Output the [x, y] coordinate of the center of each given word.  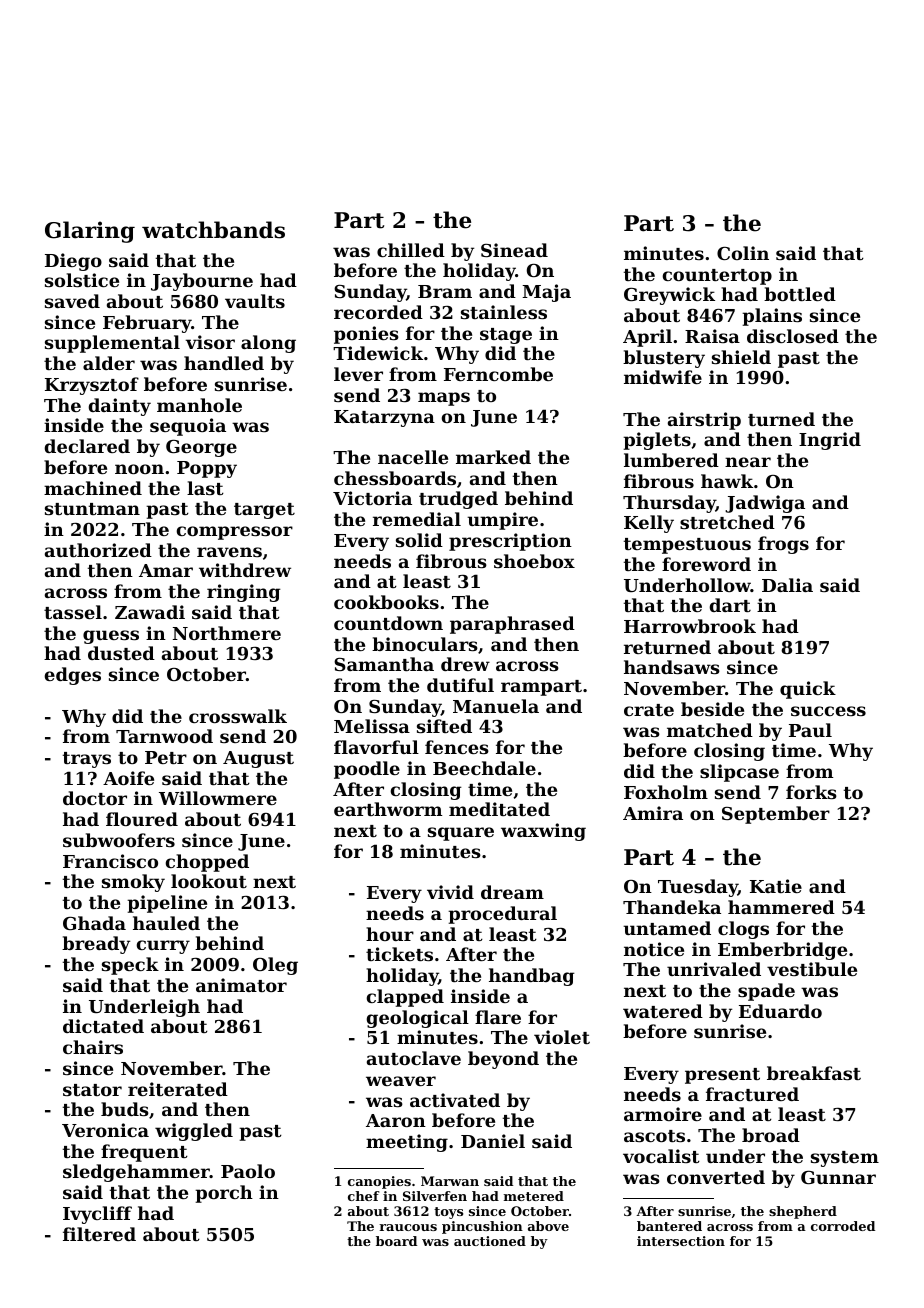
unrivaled [714, 969]
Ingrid [830, 441]
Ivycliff [97, 1215]
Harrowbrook [690, 626]
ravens [229, 552]
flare [498, 1017]
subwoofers [119, 840]
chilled [411, 250]
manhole [199, 405]
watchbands [213, 230]
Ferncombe [498, 374]
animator [241, 985]
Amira [653, 813]
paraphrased [512, 625]
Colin [743, 253]
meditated [499, 809]
